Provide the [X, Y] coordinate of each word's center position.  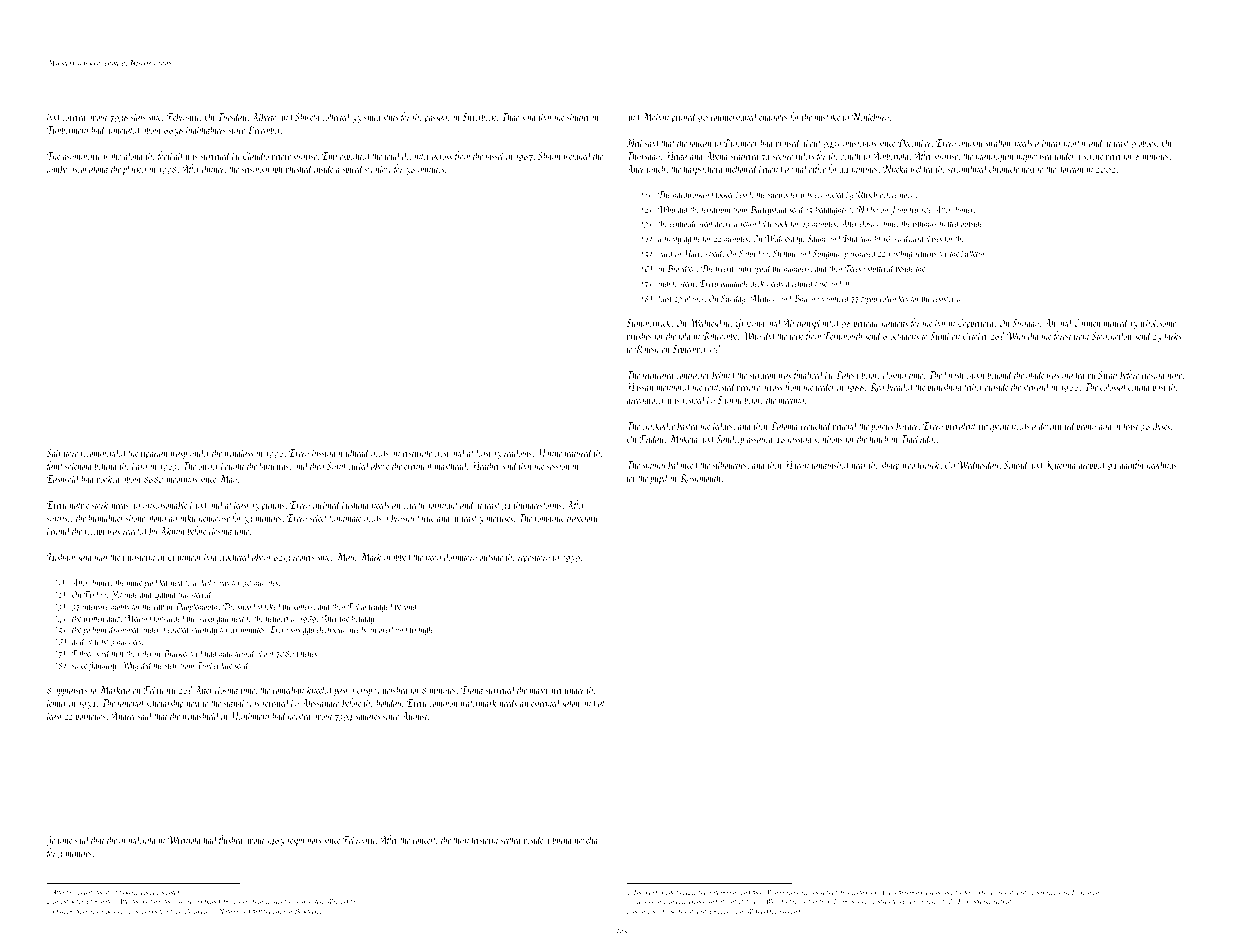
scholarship [165, 703]
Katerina [1060, 465]
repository [534, 558]
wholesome [1158, 322]
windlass [239, 452]
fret [556, 690]
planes [694, 299]
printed [684, 117]
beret [1113, 155]
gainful [1132, 465]
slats [138, 116]
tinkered [129, 892]
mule [134, 582]
